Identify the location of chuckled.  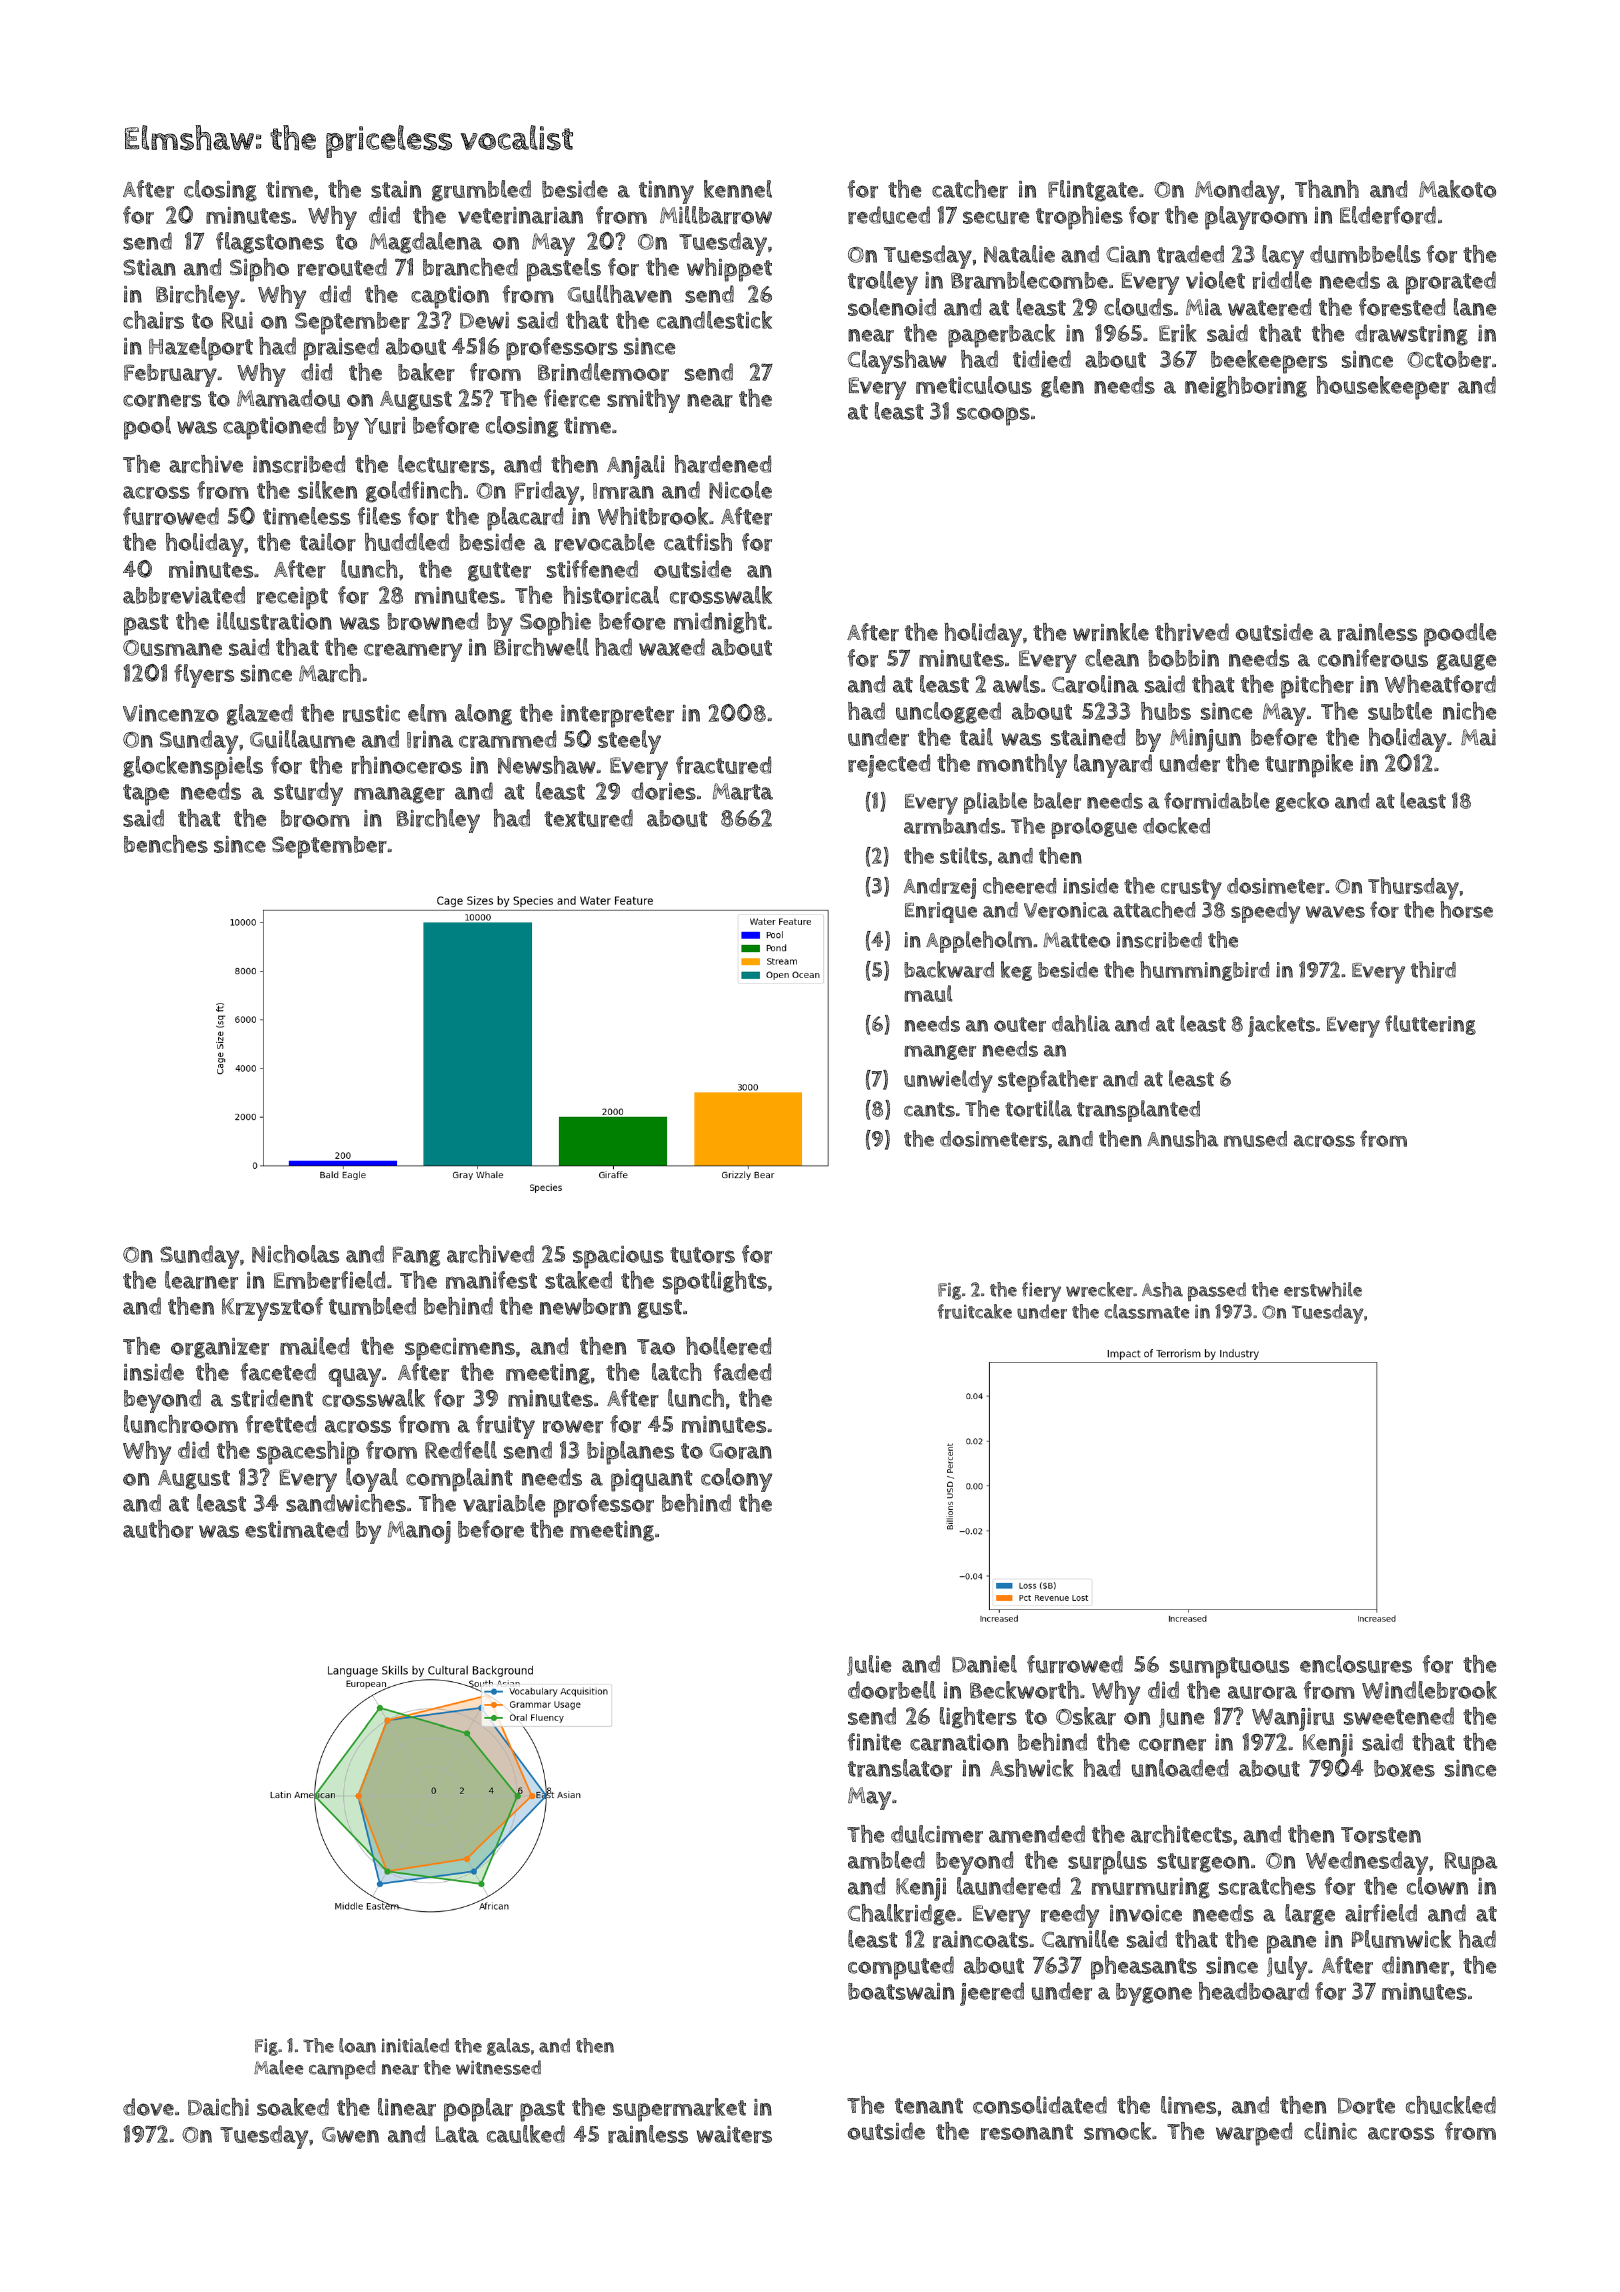
(1451, 2105).
